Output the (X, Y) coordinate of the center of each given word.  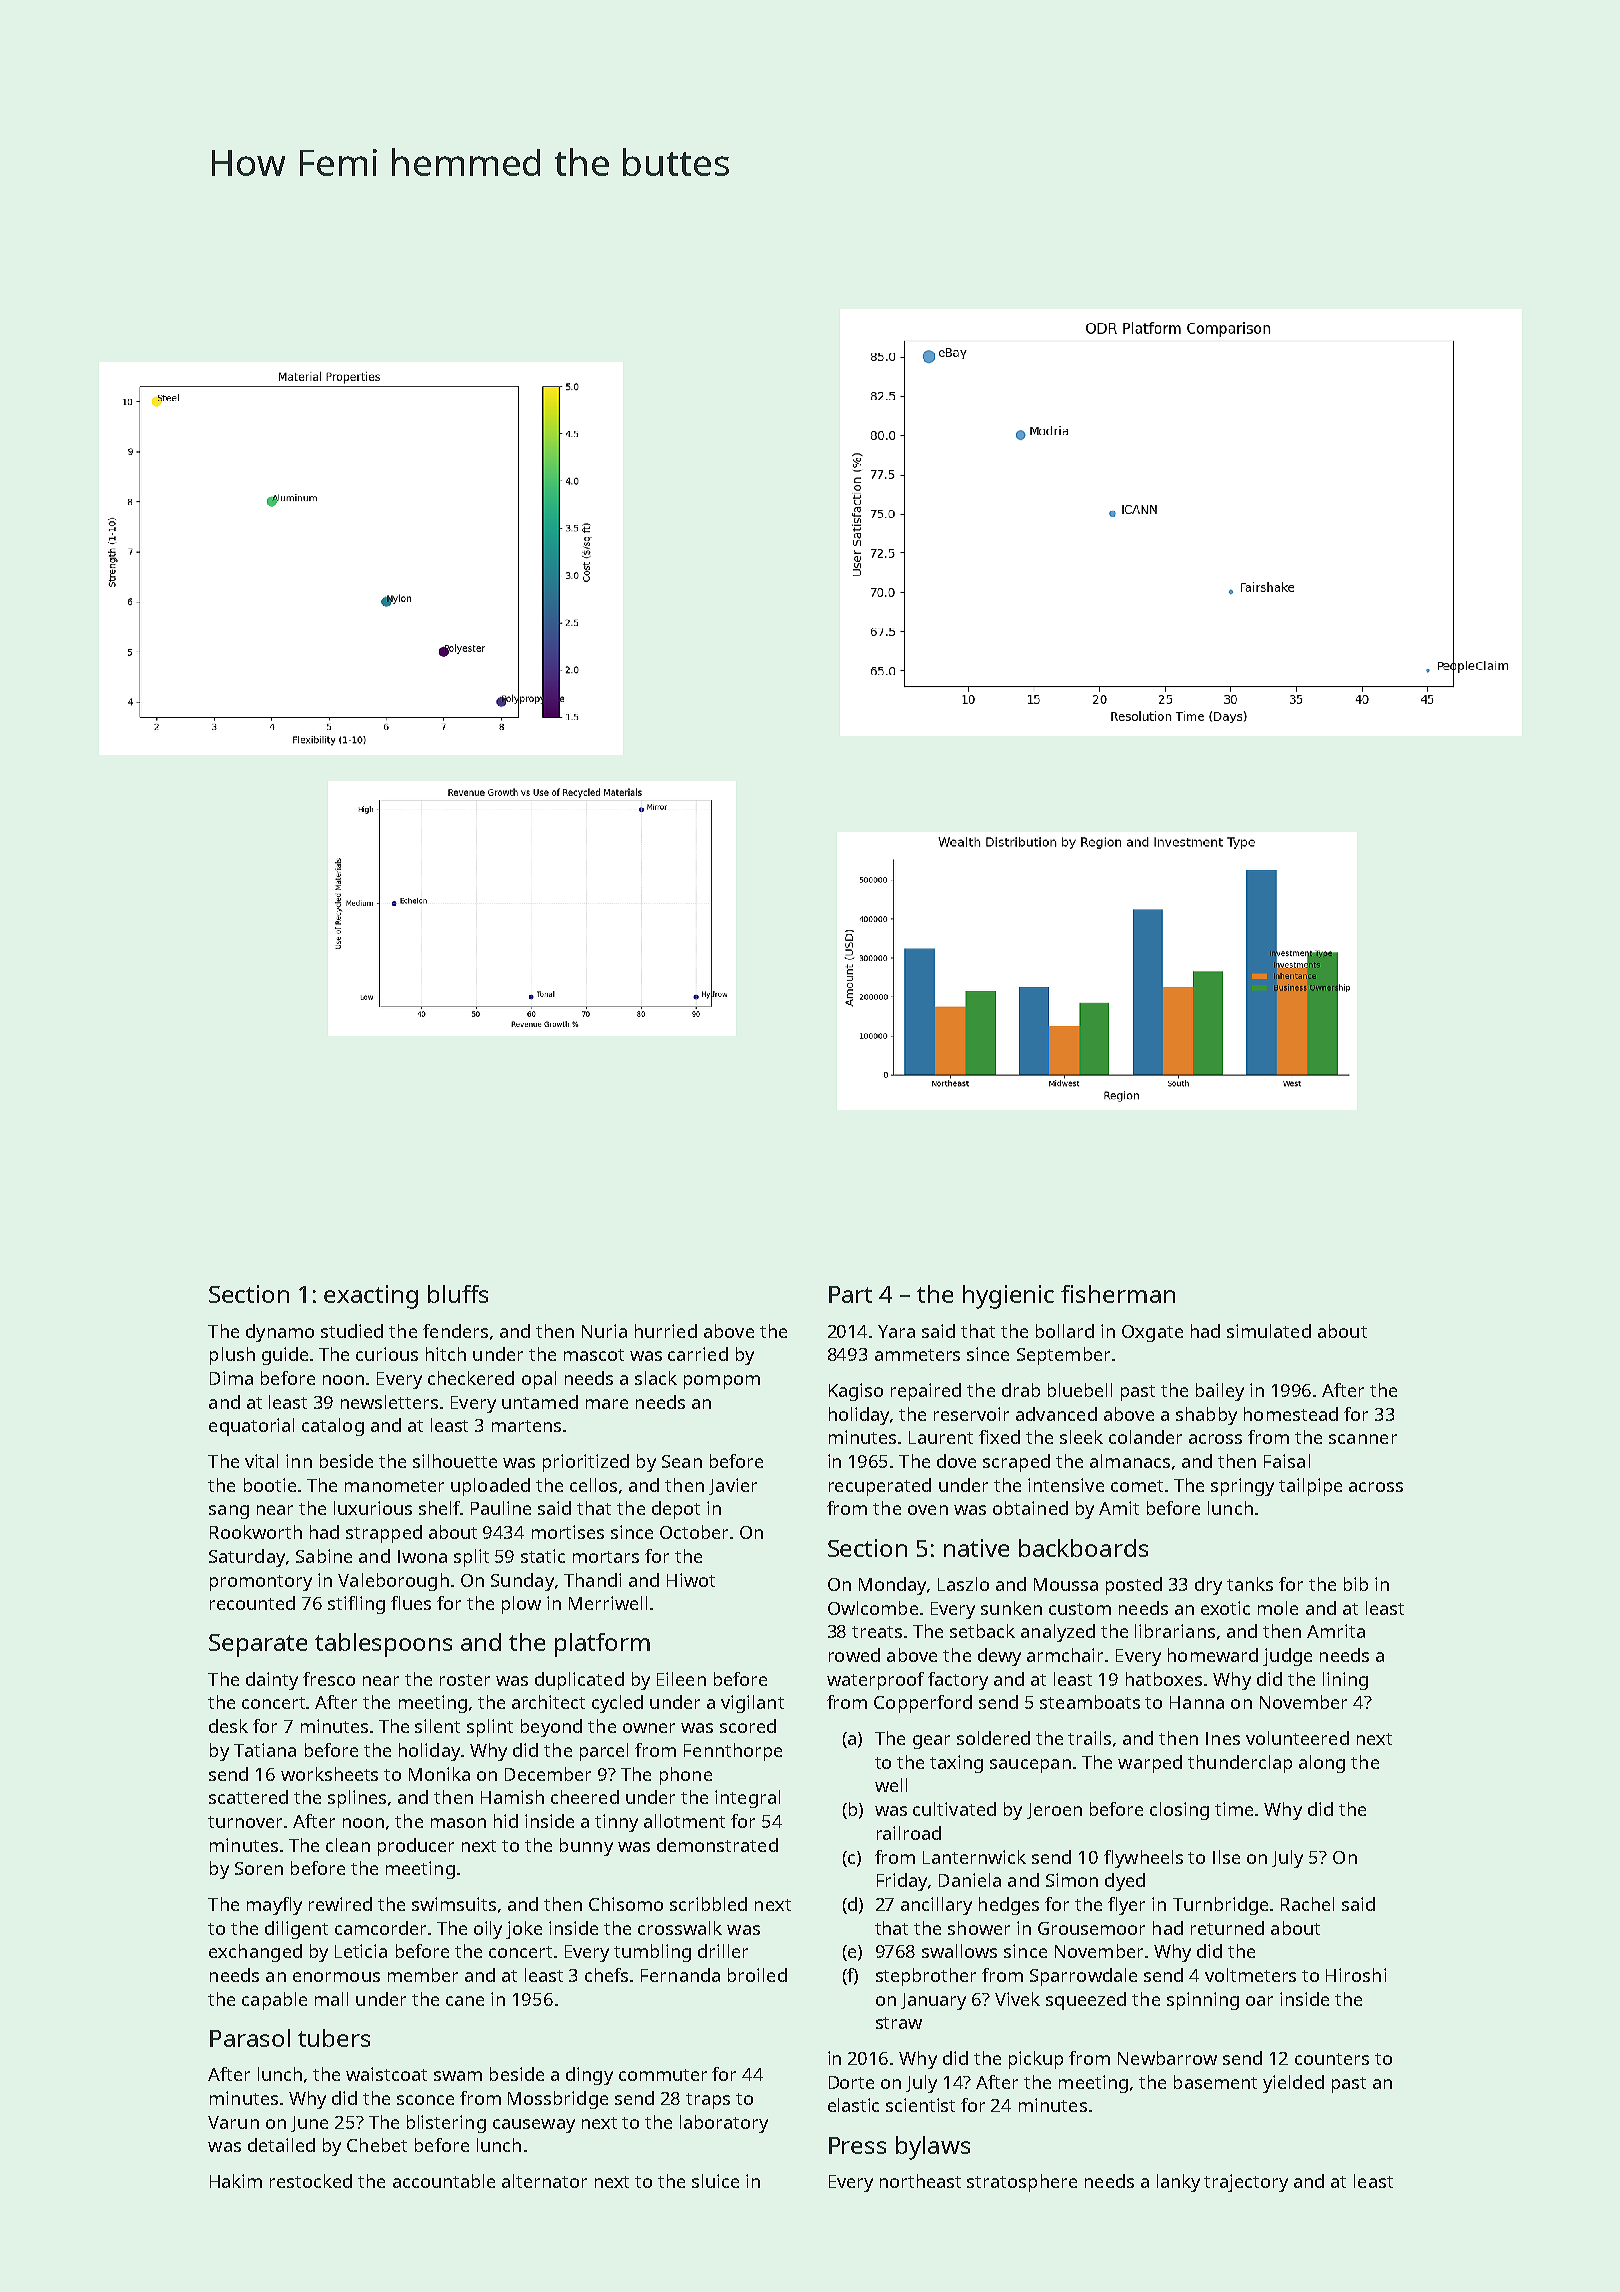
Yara (896, 1331)
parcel (604, 1752)
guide (285, 1356)
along (1322, 1764)
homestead (1291, 1414)
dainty (272, 1681)
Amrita (1336, 1631)
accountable (444, 2181)
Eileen (681, 1679)
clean (348, 1845)
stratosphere (1022, 2183)
